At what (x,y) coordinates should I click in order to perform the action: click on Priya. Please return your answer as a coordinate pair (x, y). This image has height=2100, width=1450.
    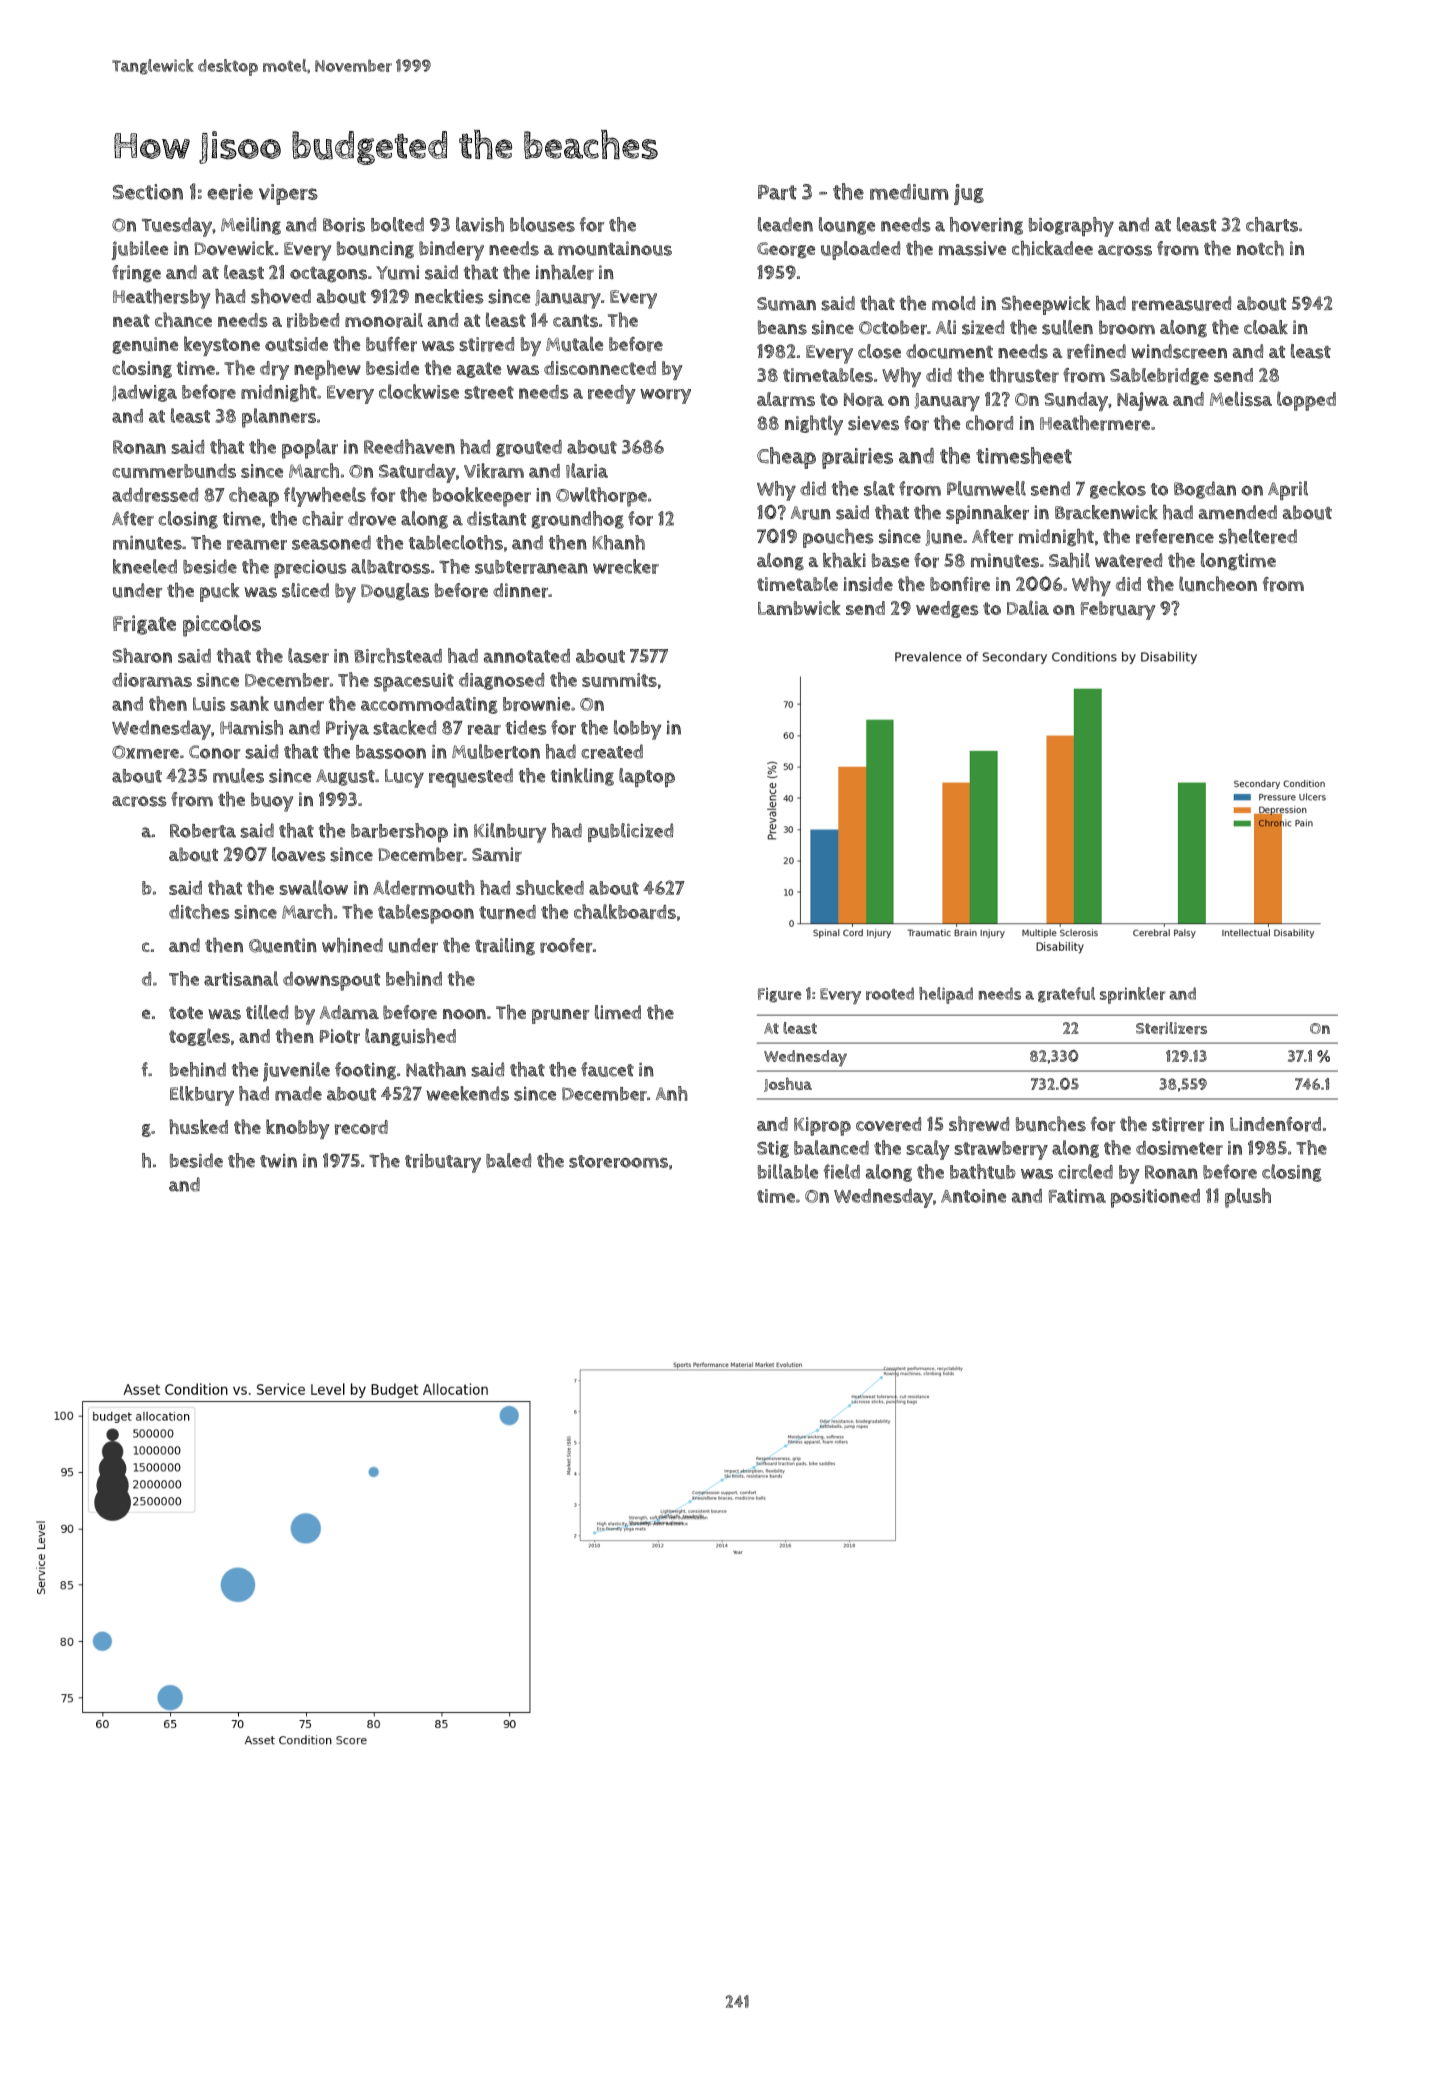
    Looking at the image, I should click on (347, 730).
